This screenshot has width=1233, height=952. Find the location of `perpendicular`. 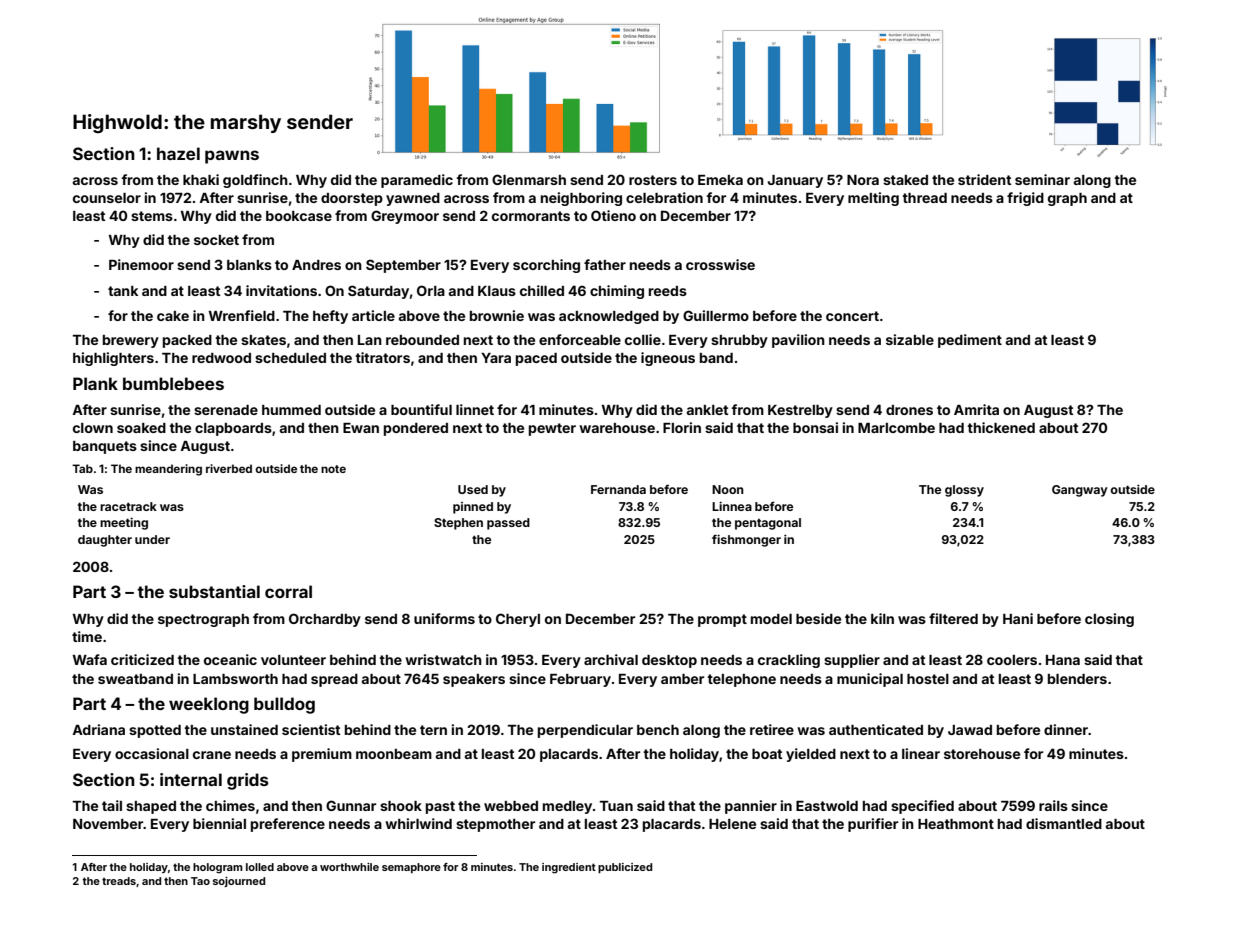

perpendicular is located at coordinates (585, 731).
